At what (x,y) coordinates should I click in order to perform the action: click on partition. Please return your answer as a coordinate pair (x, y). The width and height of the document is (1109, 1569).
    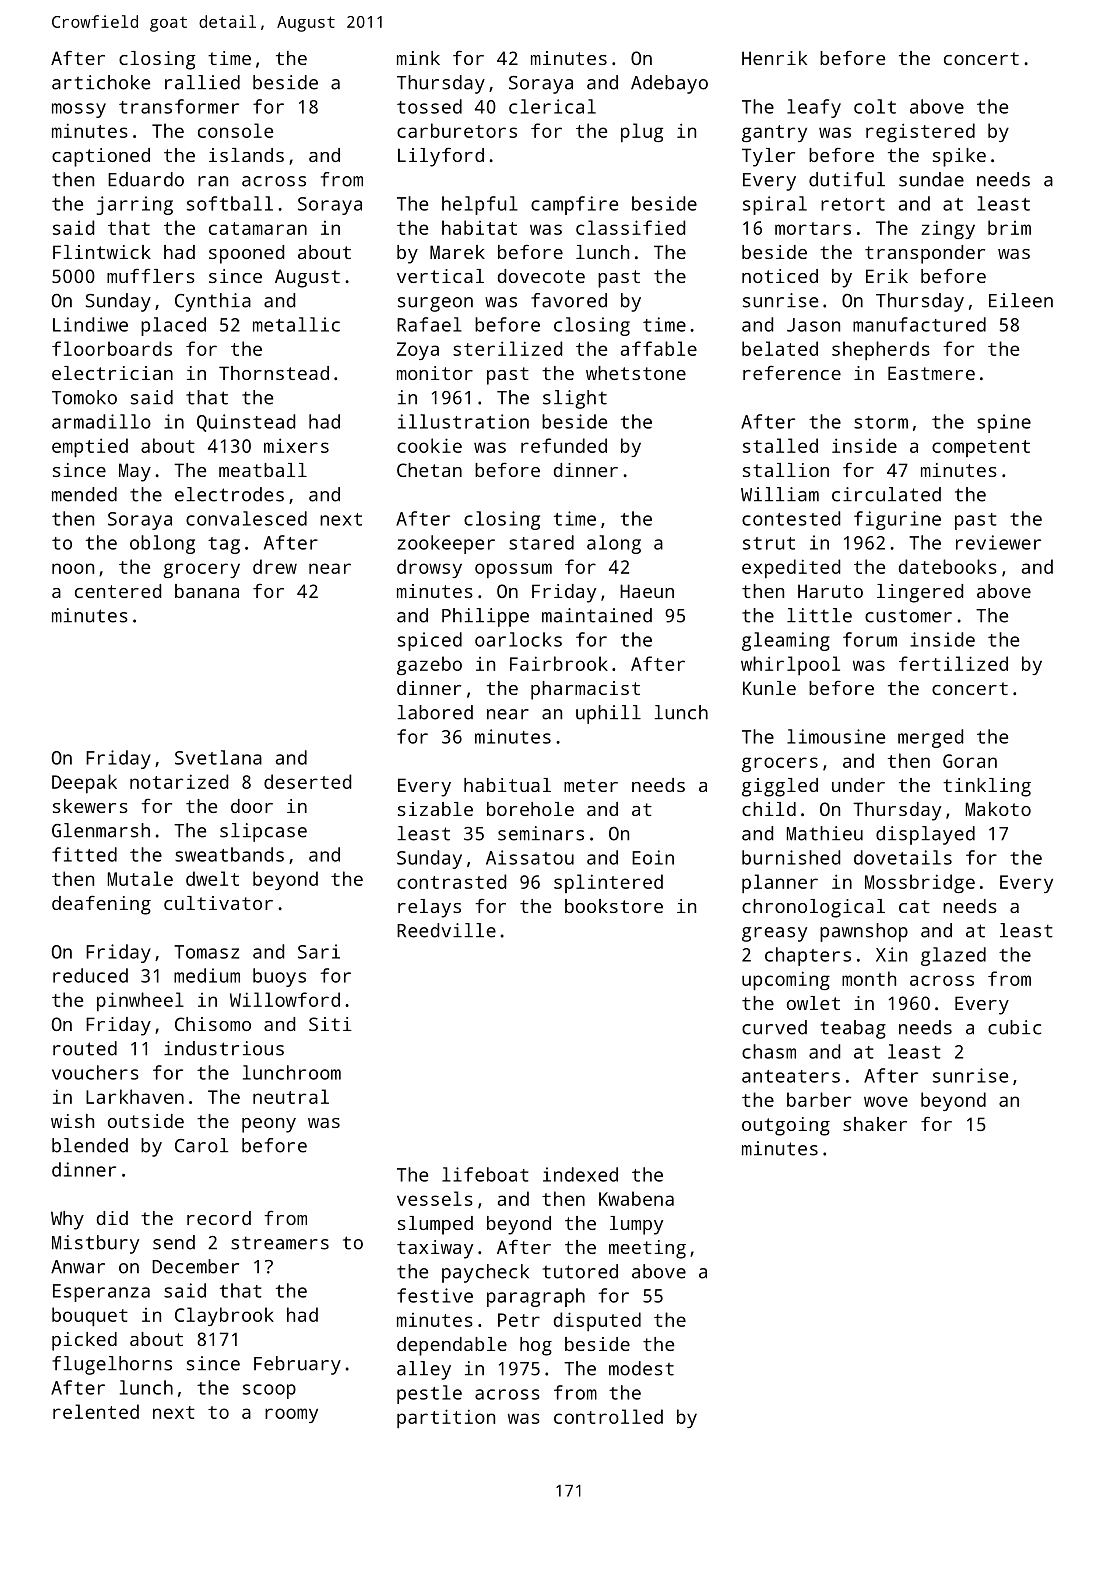
    Looking at the image, I should click on (446, 1418).
